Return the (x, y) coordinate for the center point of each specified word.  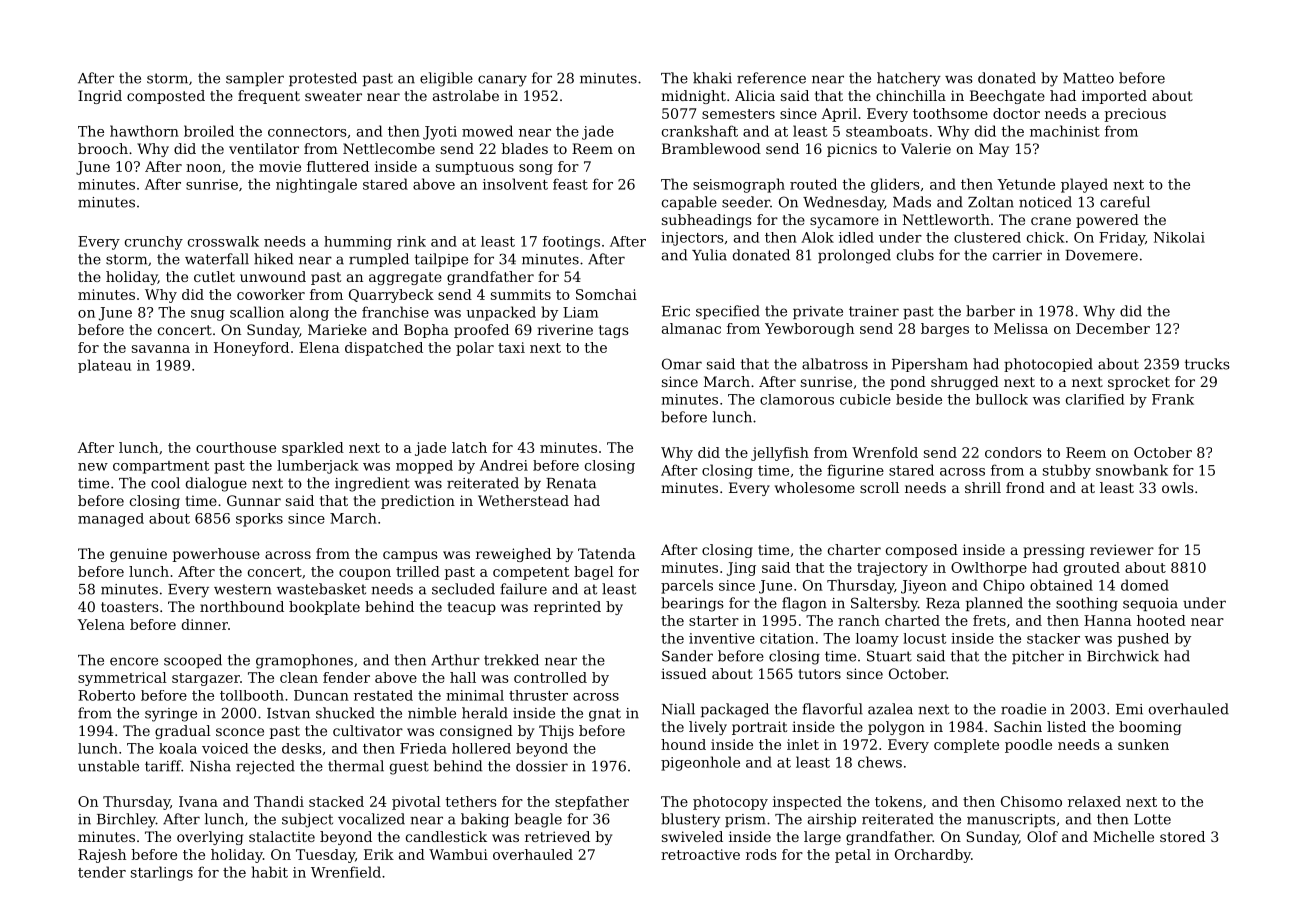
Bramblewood (711, 148)
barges (945, 330)
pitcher (1038, 657)
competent (531, 573)
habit (270, 872)
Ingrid (100, 97)
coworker (271, 294)
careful (1125, 202)
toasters (130, 607)
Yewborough (809, 330)
